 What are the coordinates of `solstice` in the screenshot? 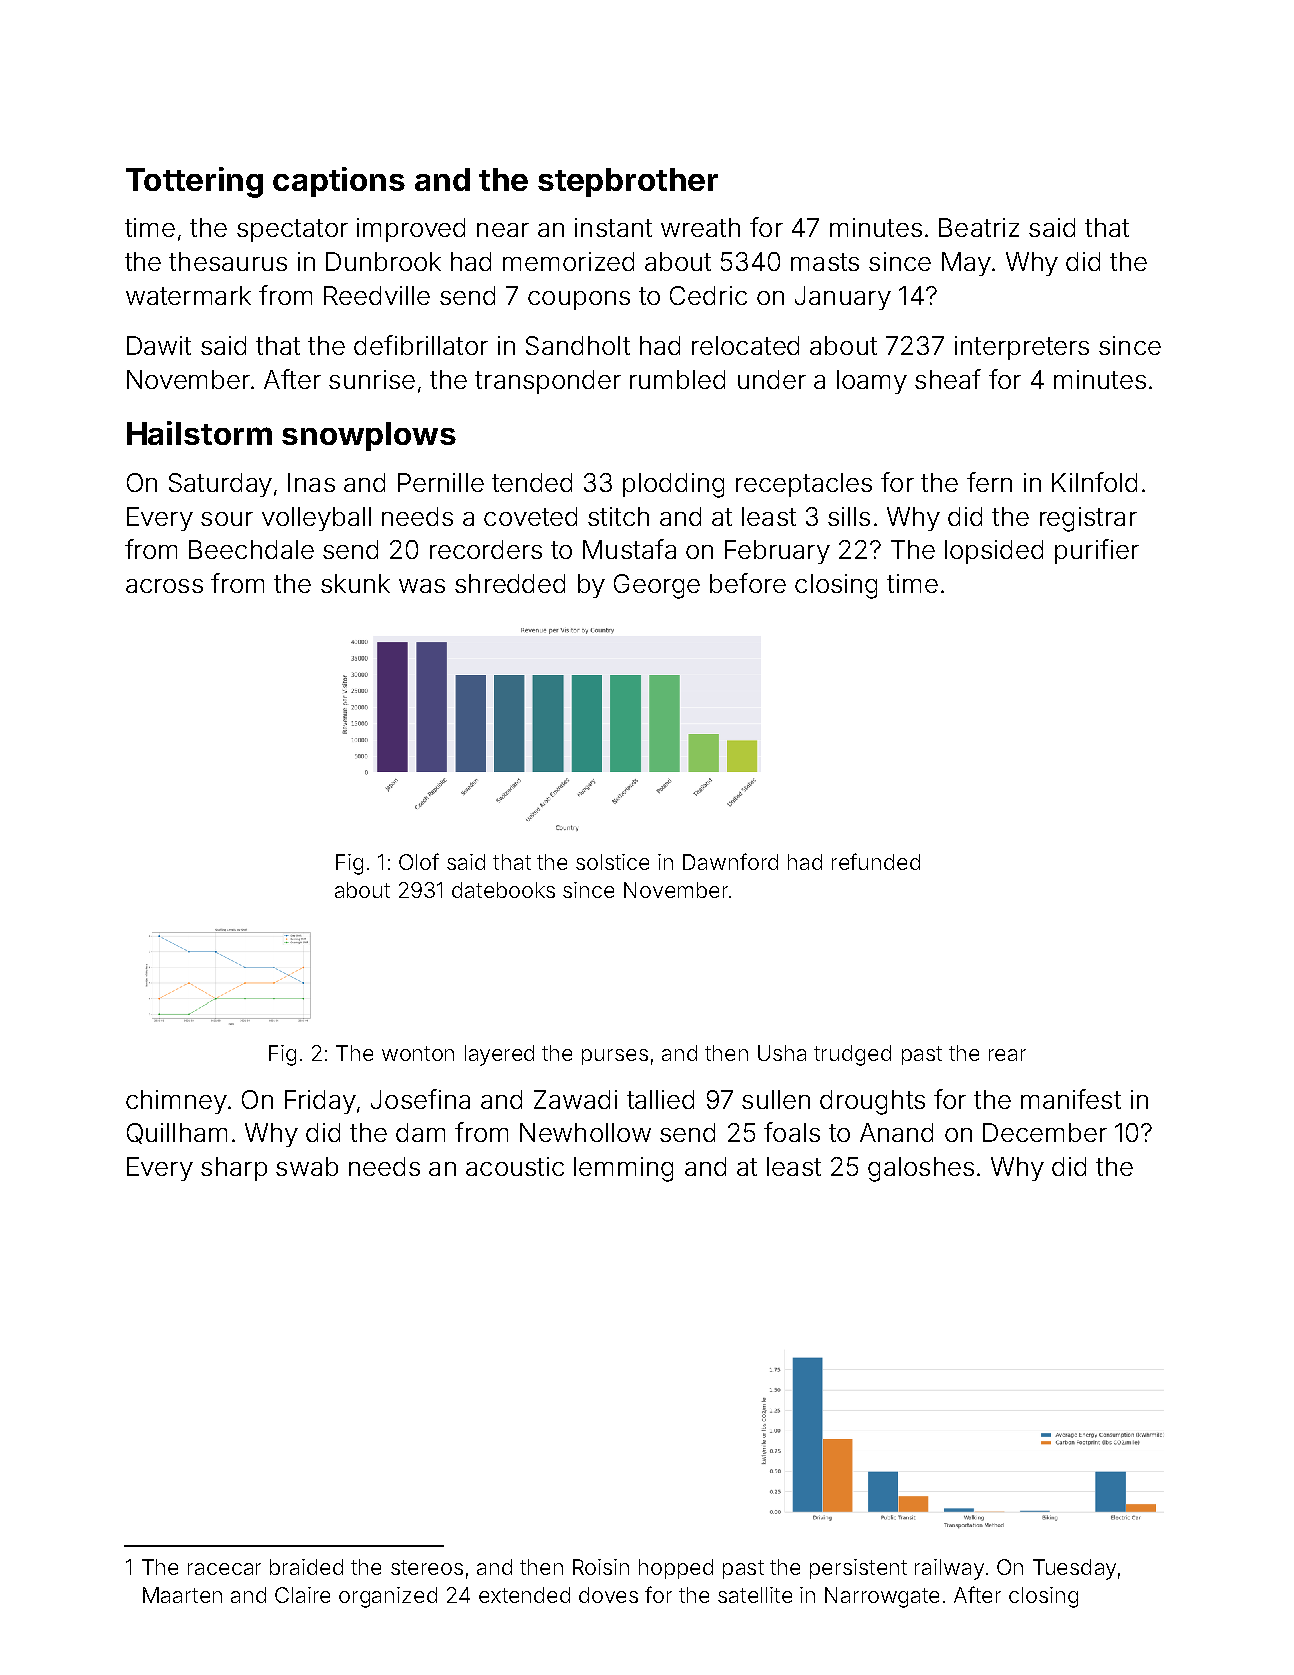 It's located at (612, 862).
